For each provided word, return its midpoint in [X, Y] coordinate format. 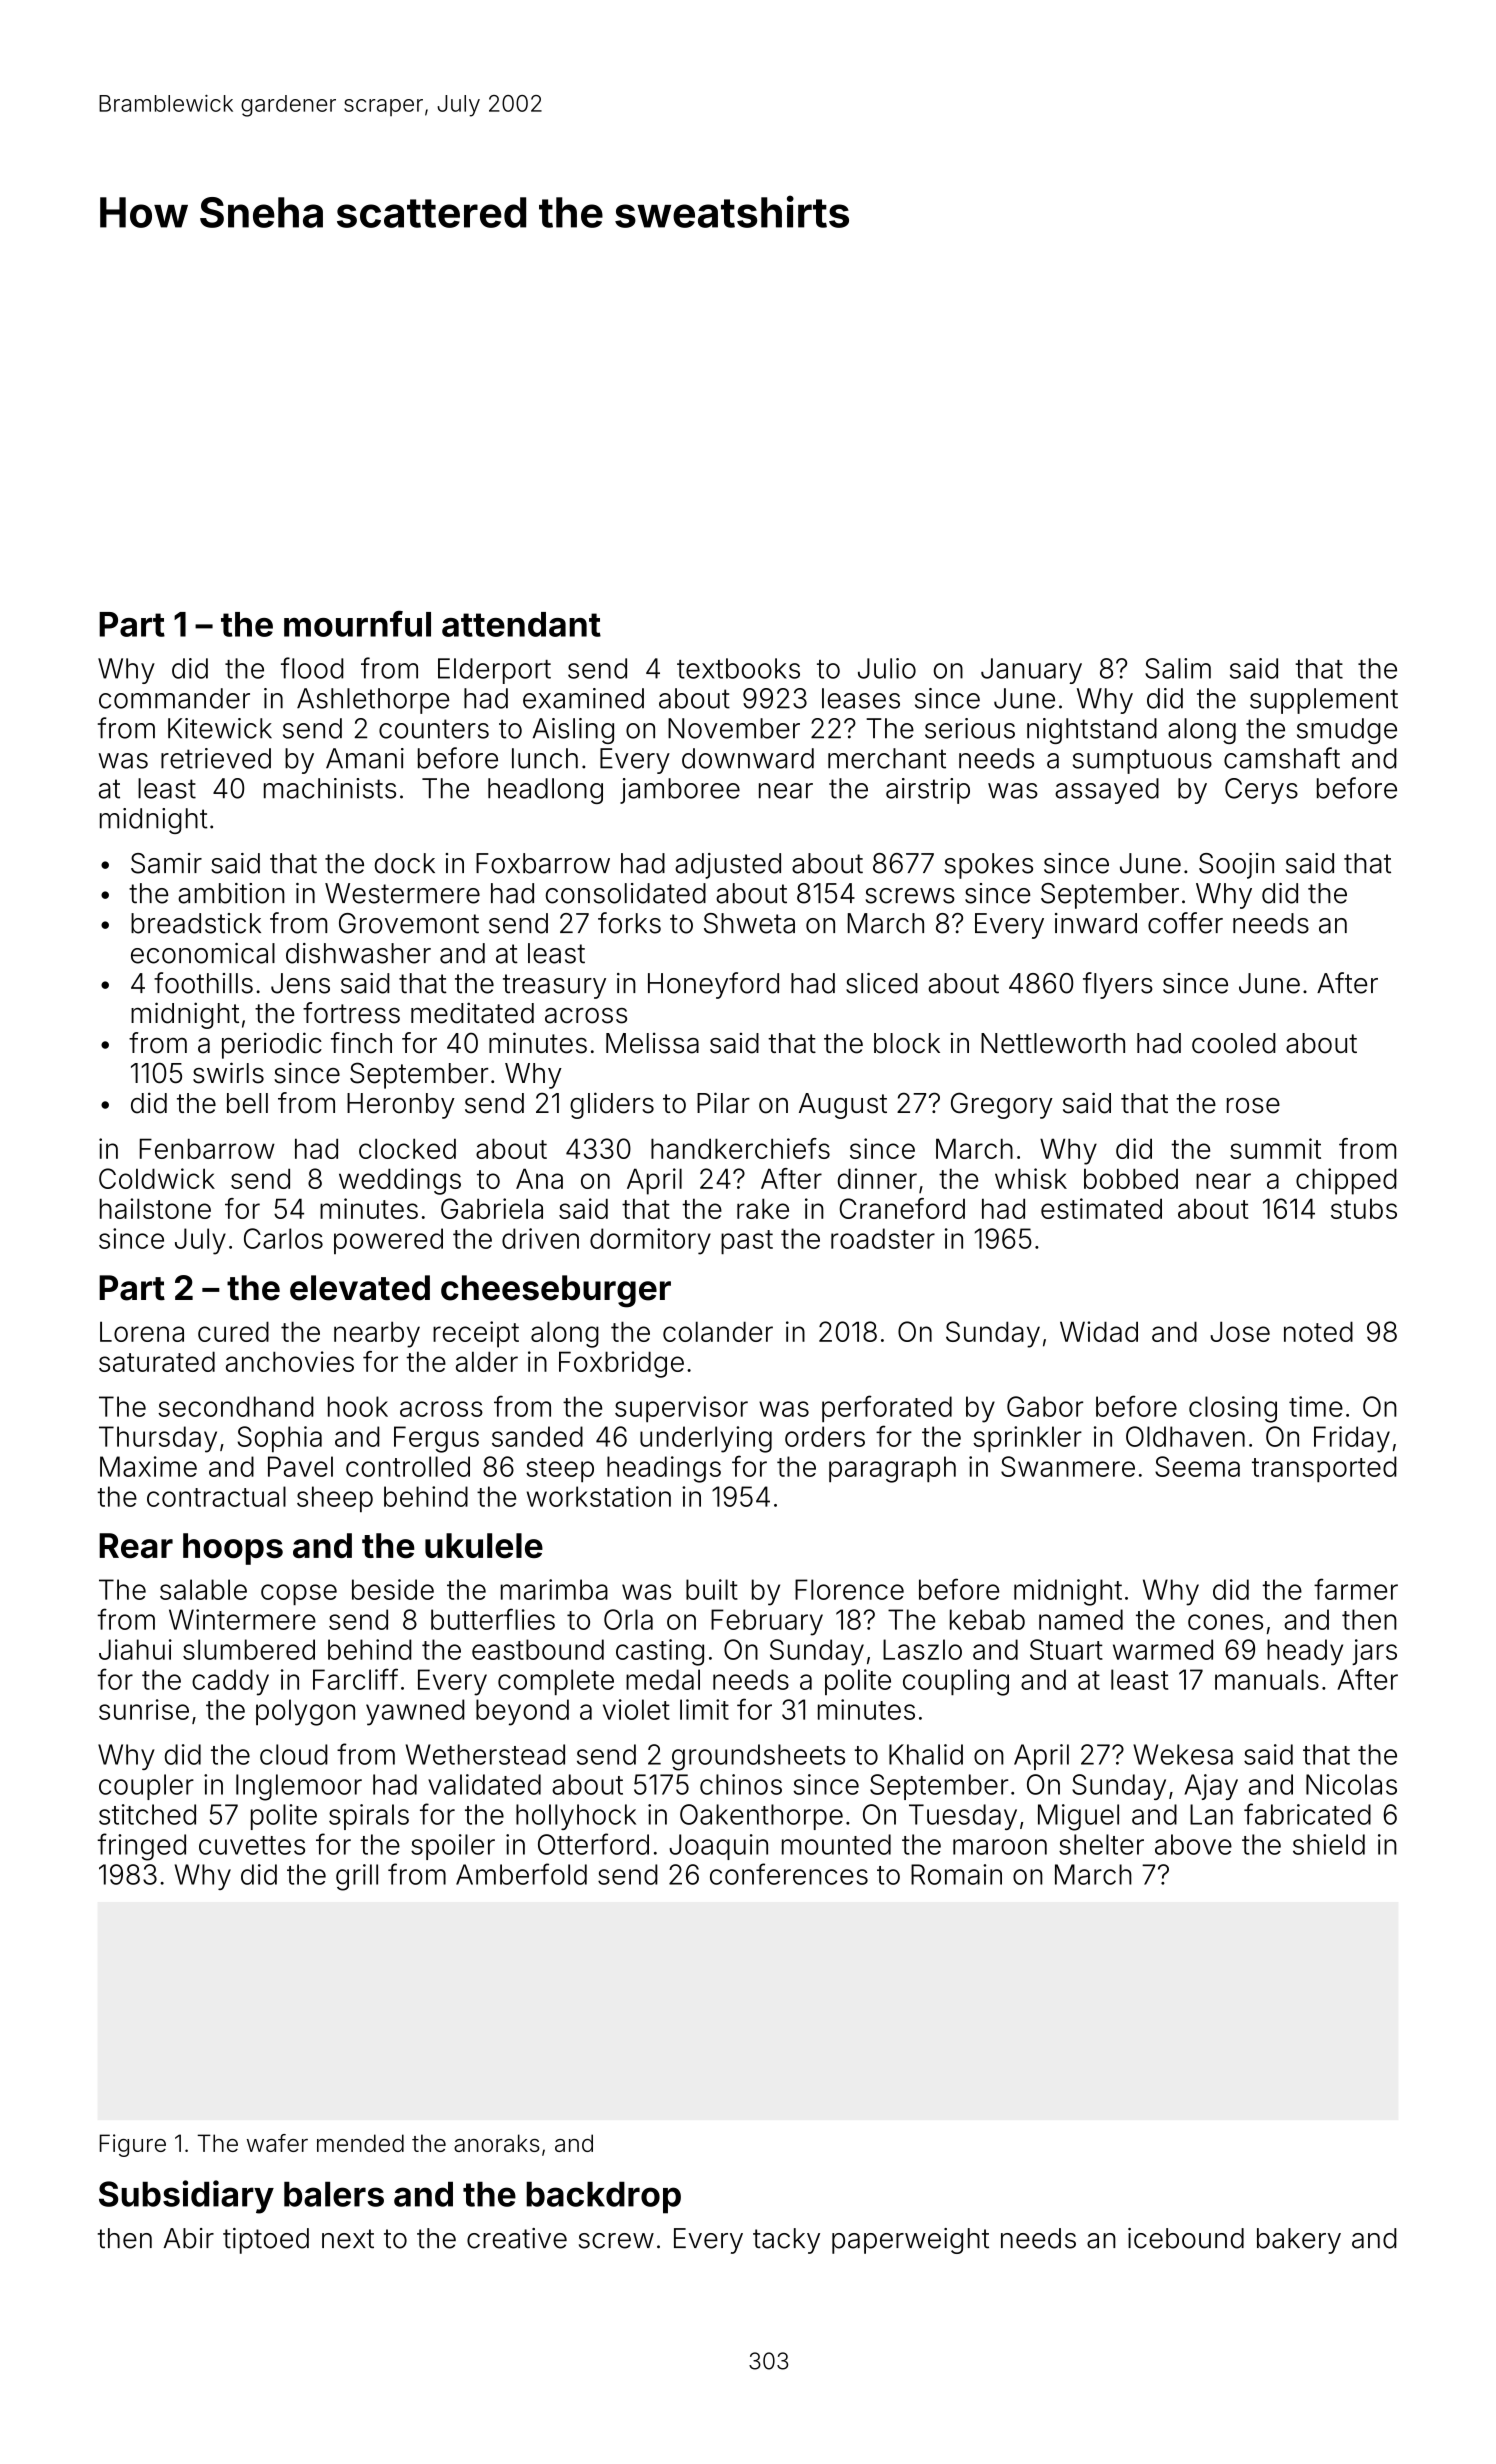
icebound [1186, 2238]
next [348, 2239]
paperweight [910, 2241]
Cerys [1261, 791]
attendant [521, 624]
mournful [357, 623]
